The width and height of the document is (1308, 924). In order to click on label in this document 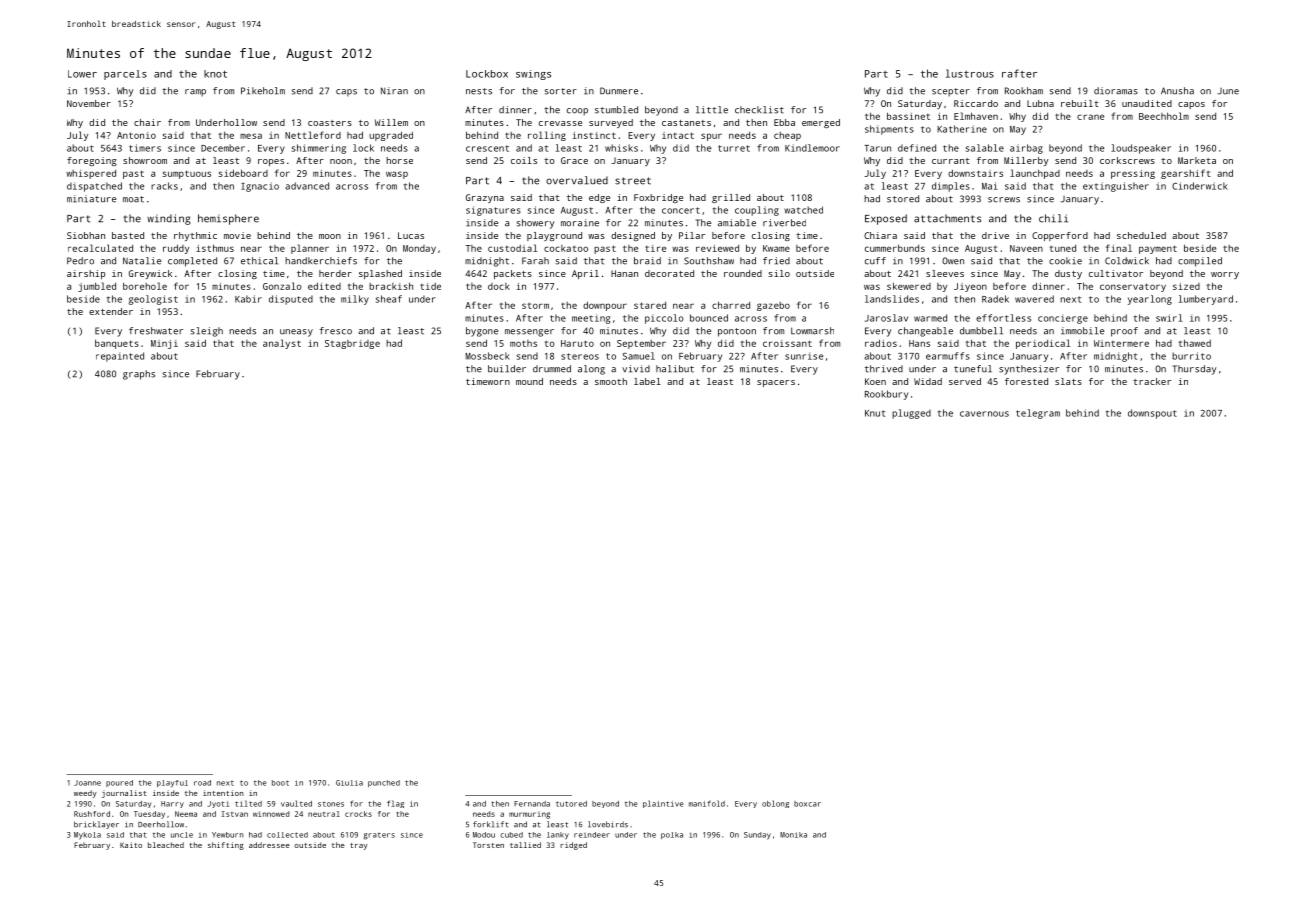, I will do `click(647, 381)`.
